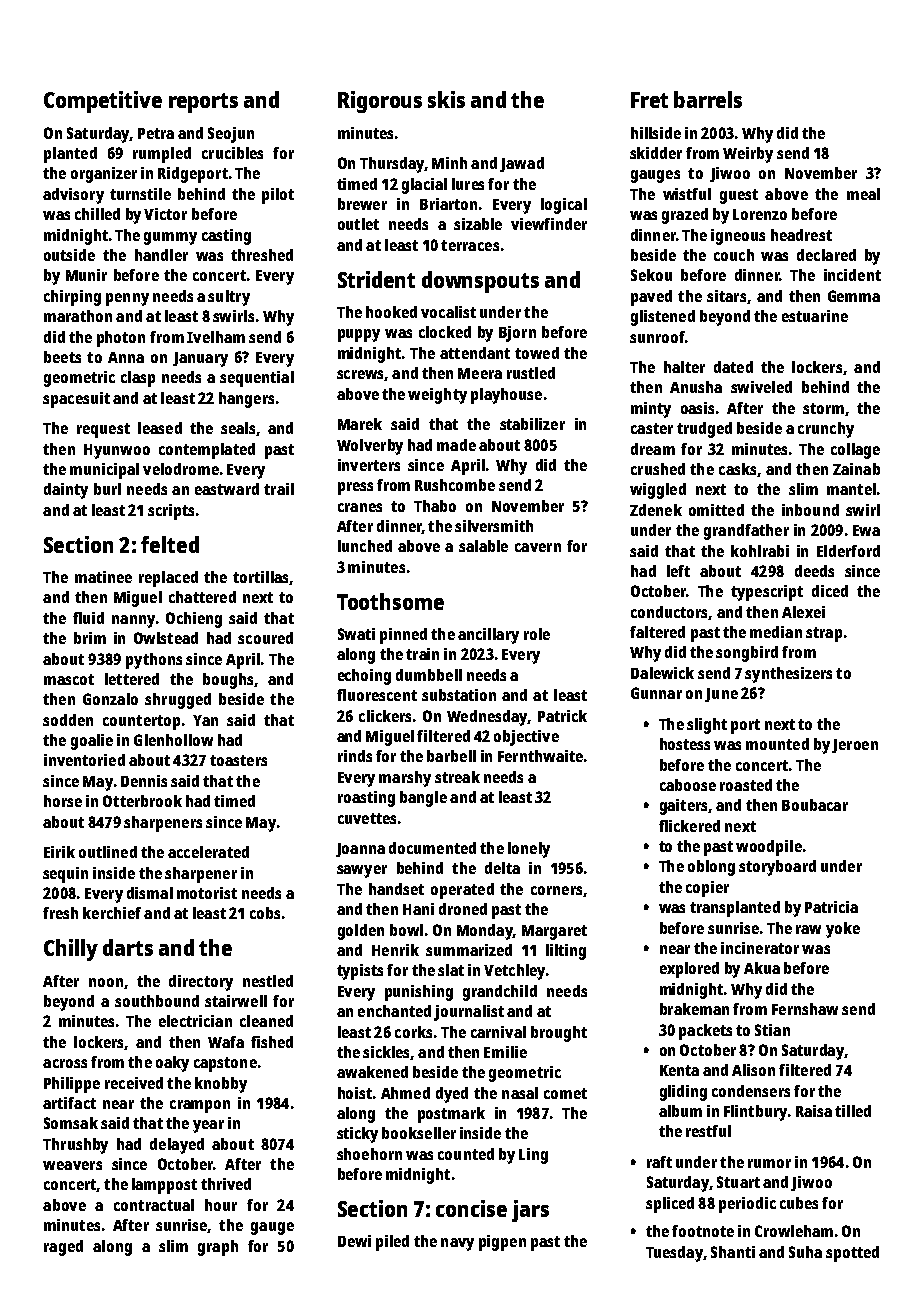 Image resolution: width=924 pixels, height=1308 pixels. Describe the element at coordinates (708, 99) in the screenshot. I see `barrels` at that location.
